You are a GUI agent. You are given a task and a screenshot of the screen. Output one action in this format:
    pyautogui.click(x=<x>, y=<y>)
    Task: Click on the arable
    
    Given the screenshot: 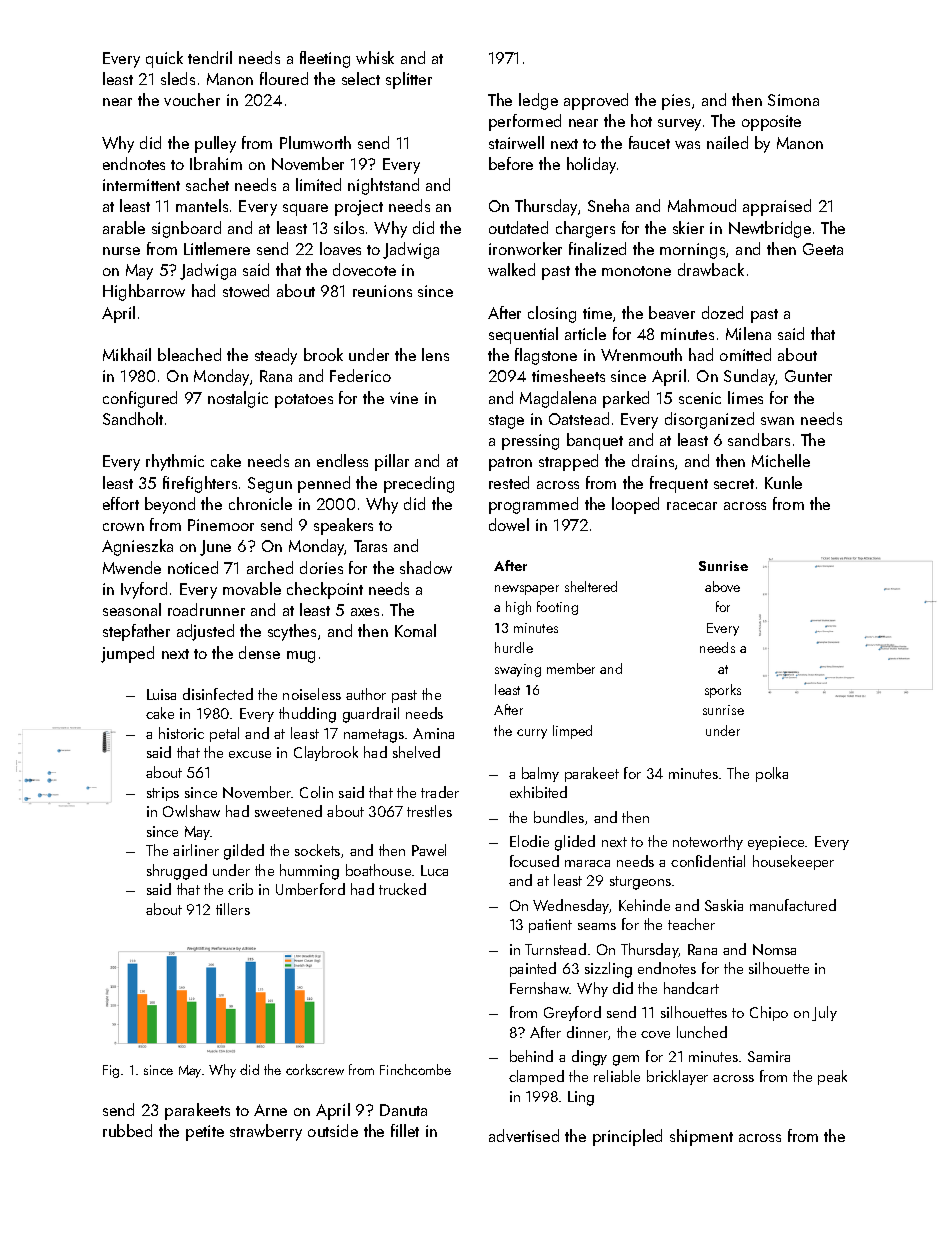 What is the action you would take?
    pyautogui.click(x=124, y=227)
